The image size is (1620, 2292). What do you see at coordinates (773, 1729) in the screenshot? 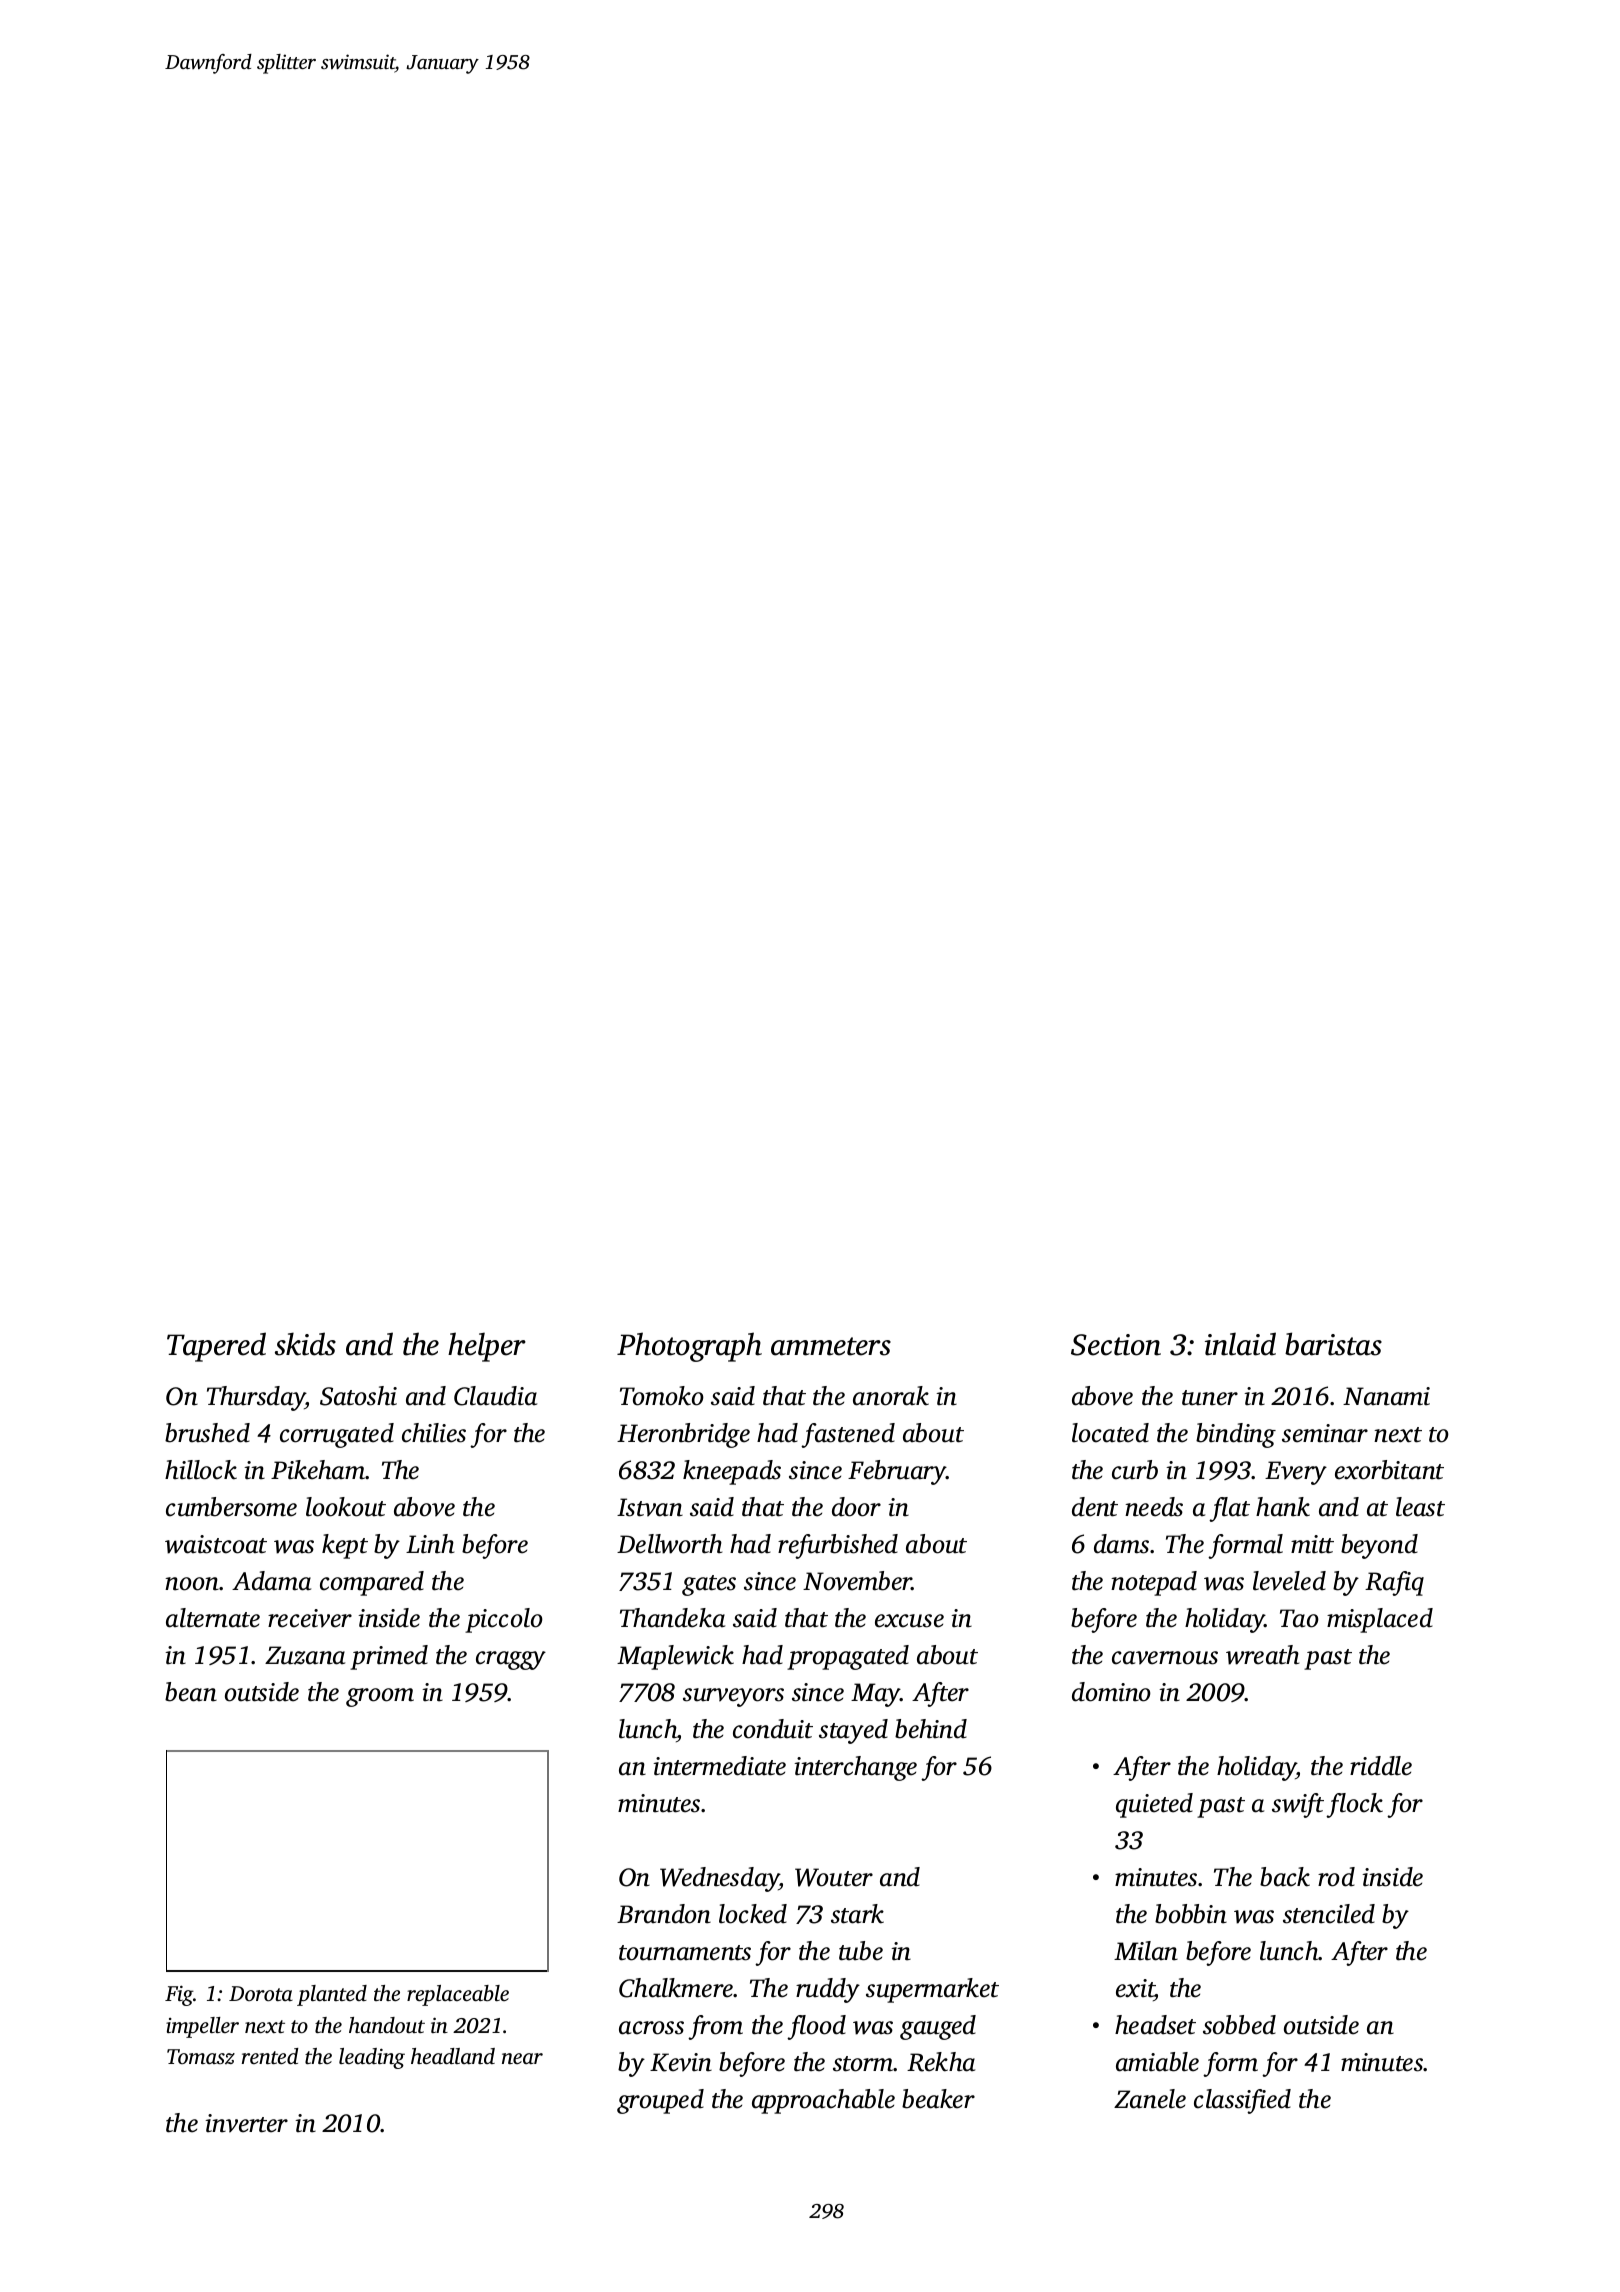
I see `conduit` at bounding box center [773, 1729].
